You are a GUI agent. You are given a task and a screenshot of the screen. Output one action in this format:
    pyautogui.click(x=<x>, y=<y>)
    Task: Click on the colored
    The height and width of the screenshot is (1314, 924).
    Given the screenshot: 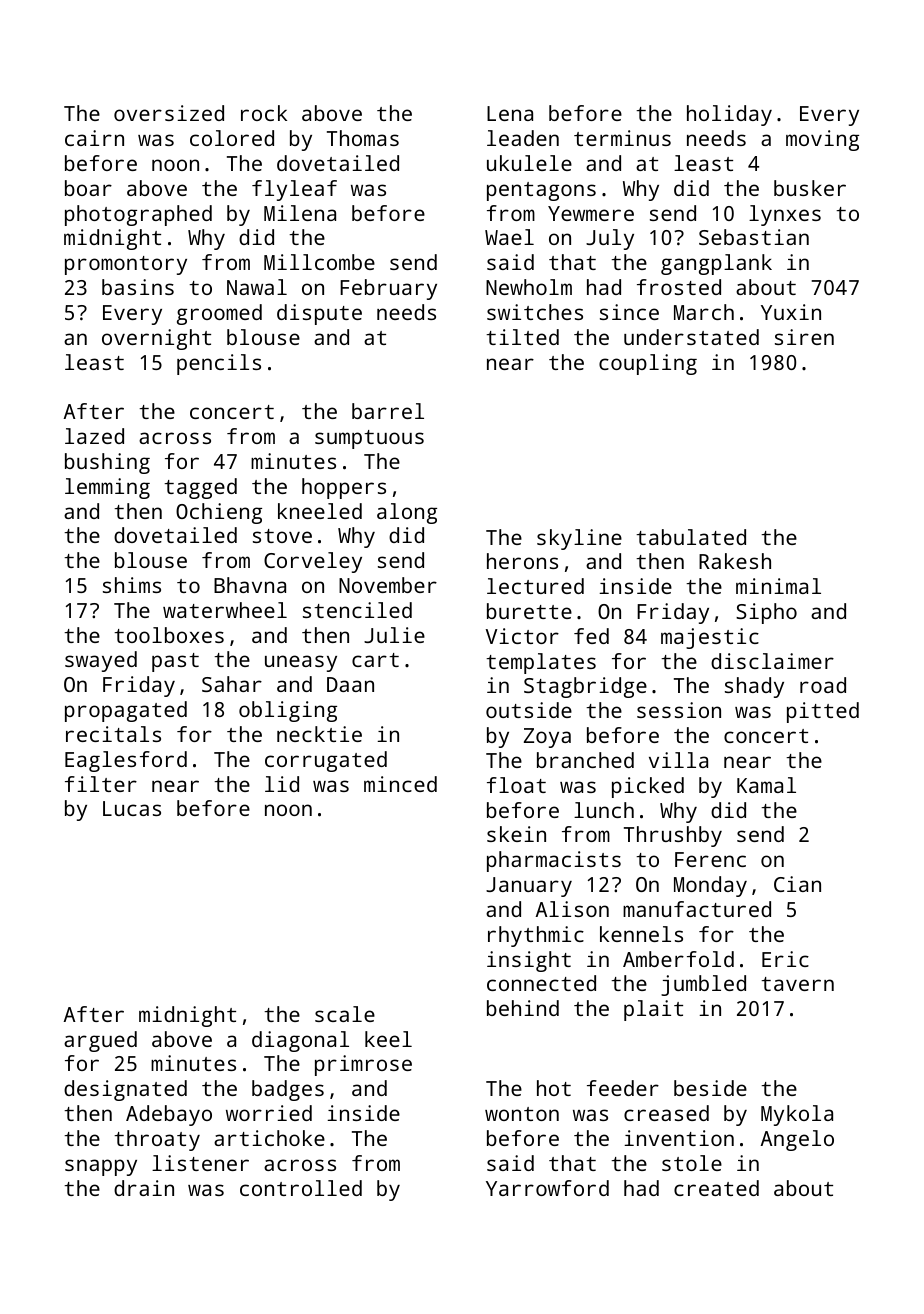 What is the action you would take?
    pyautogui.click(x=232, y=138)
